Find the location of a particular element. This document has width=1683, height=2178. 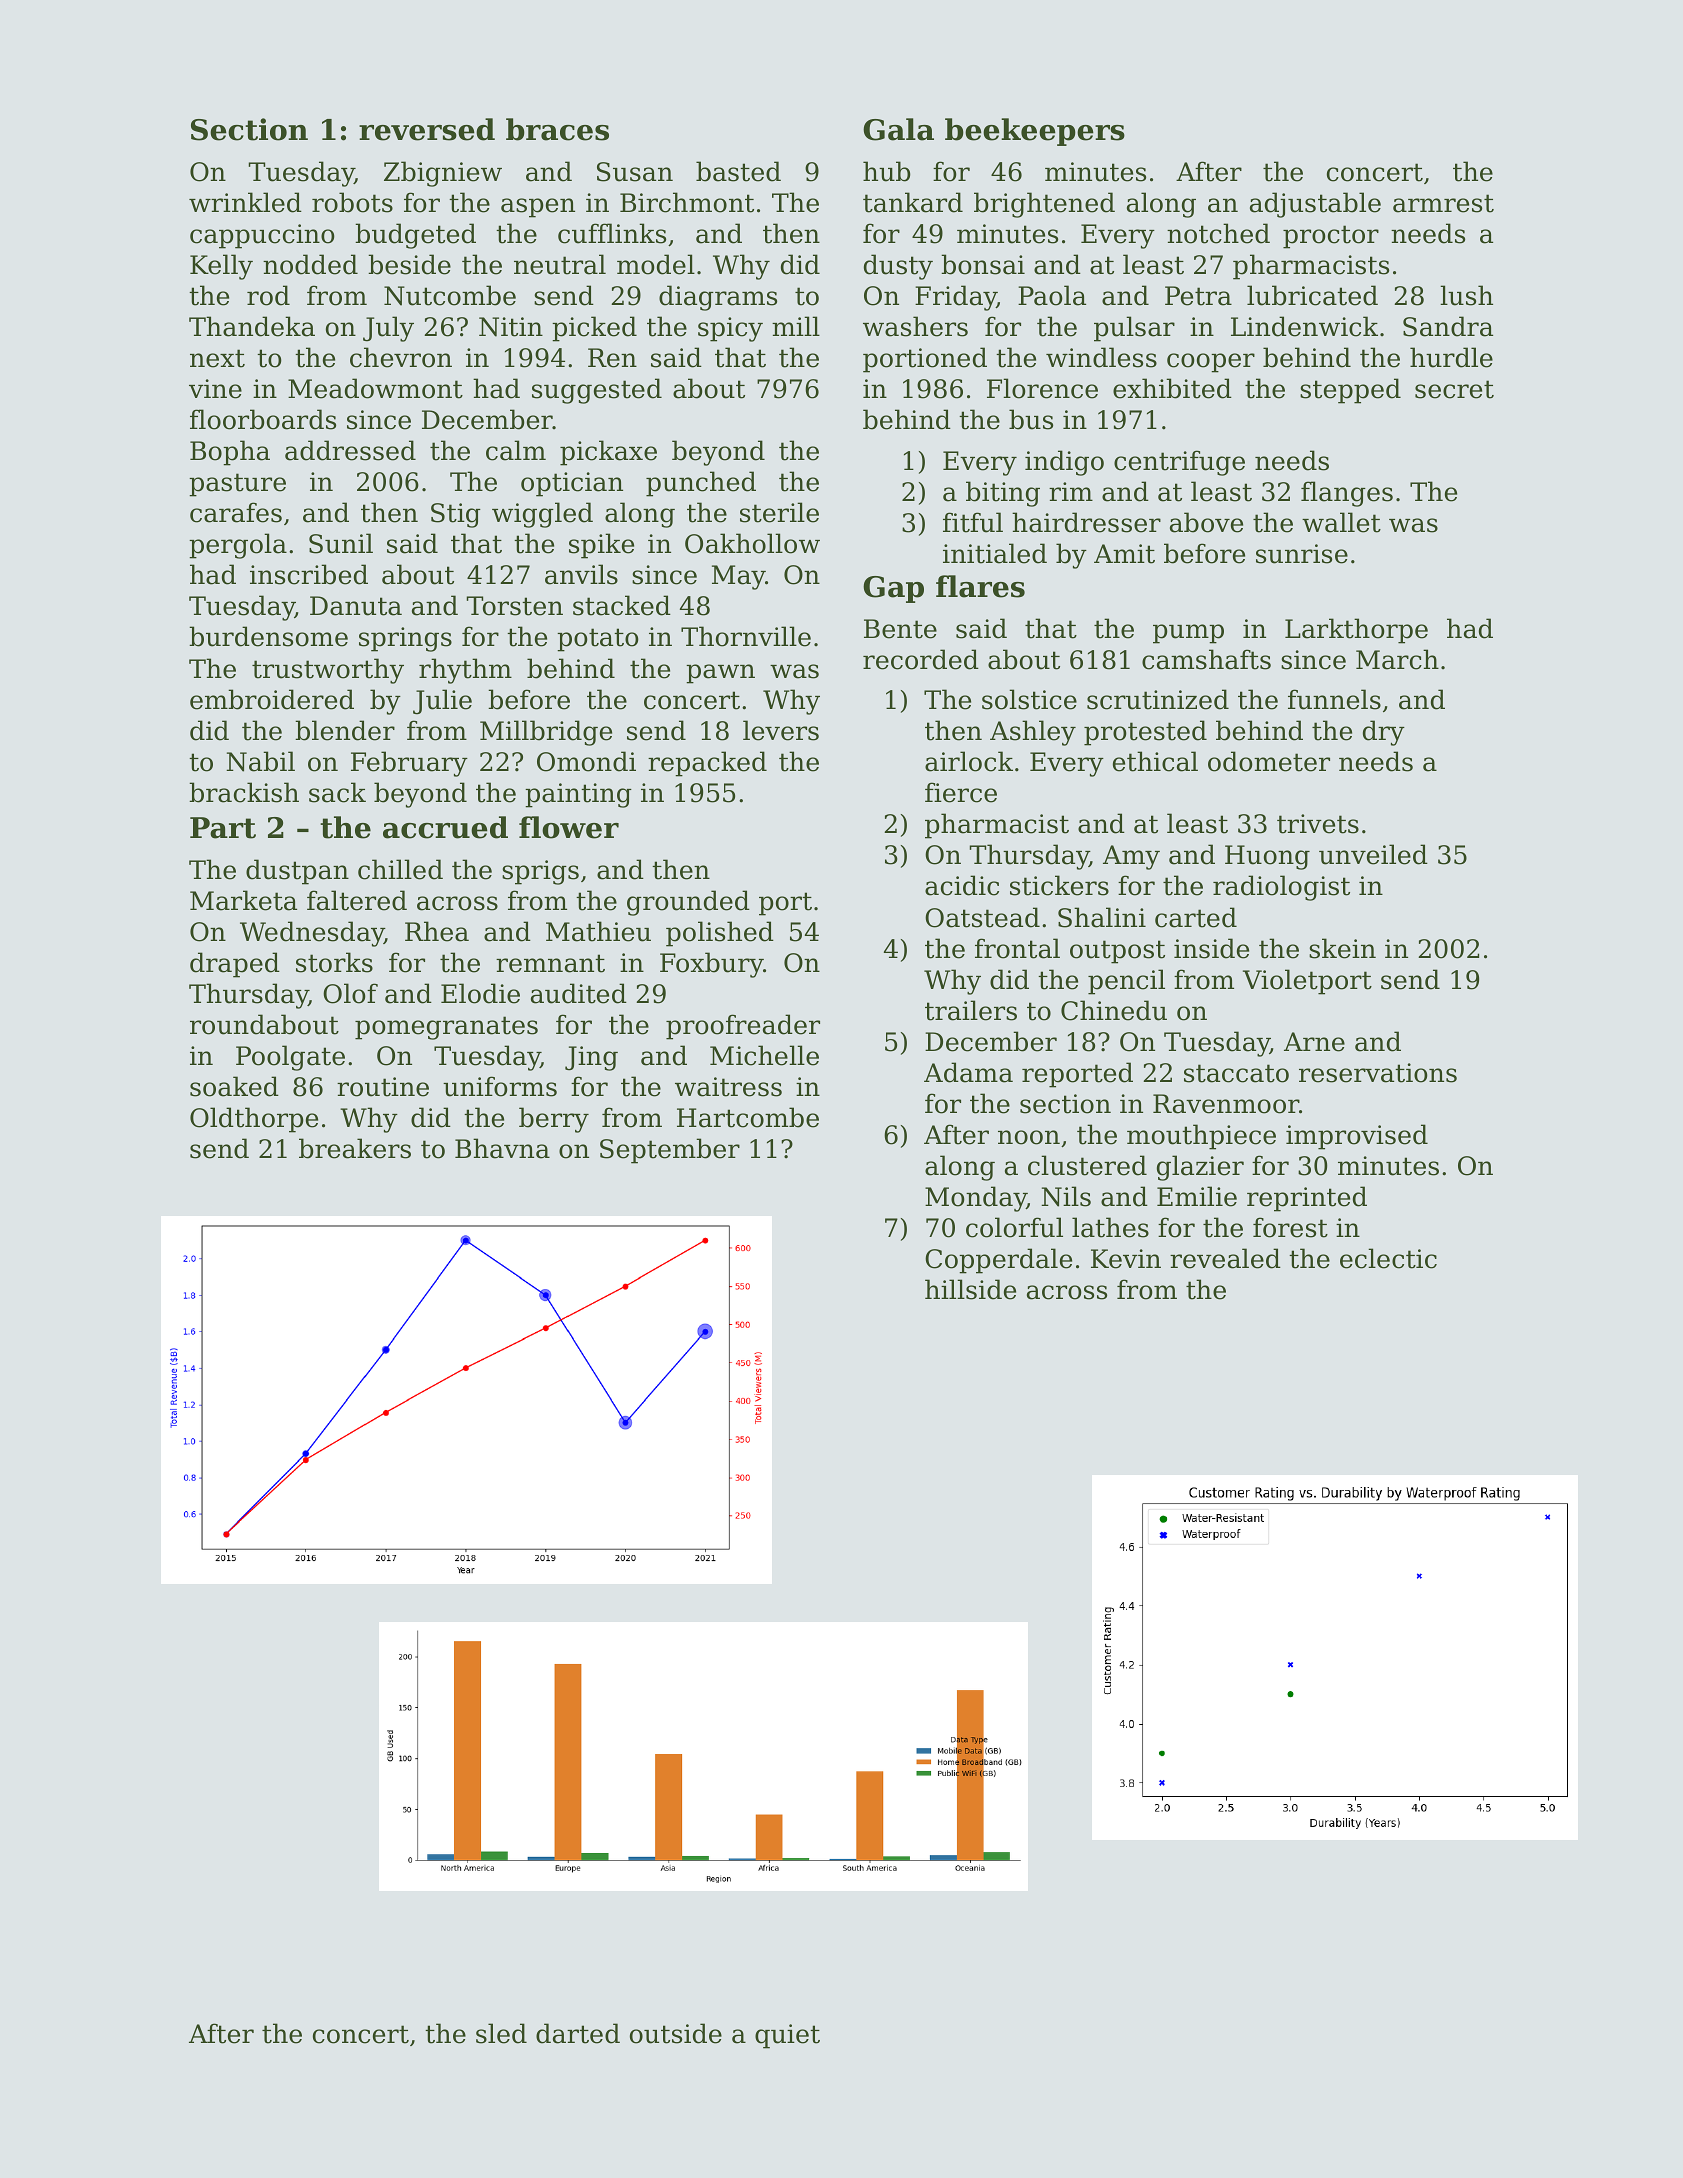

quiet is located at coordinates (787, 2036).
